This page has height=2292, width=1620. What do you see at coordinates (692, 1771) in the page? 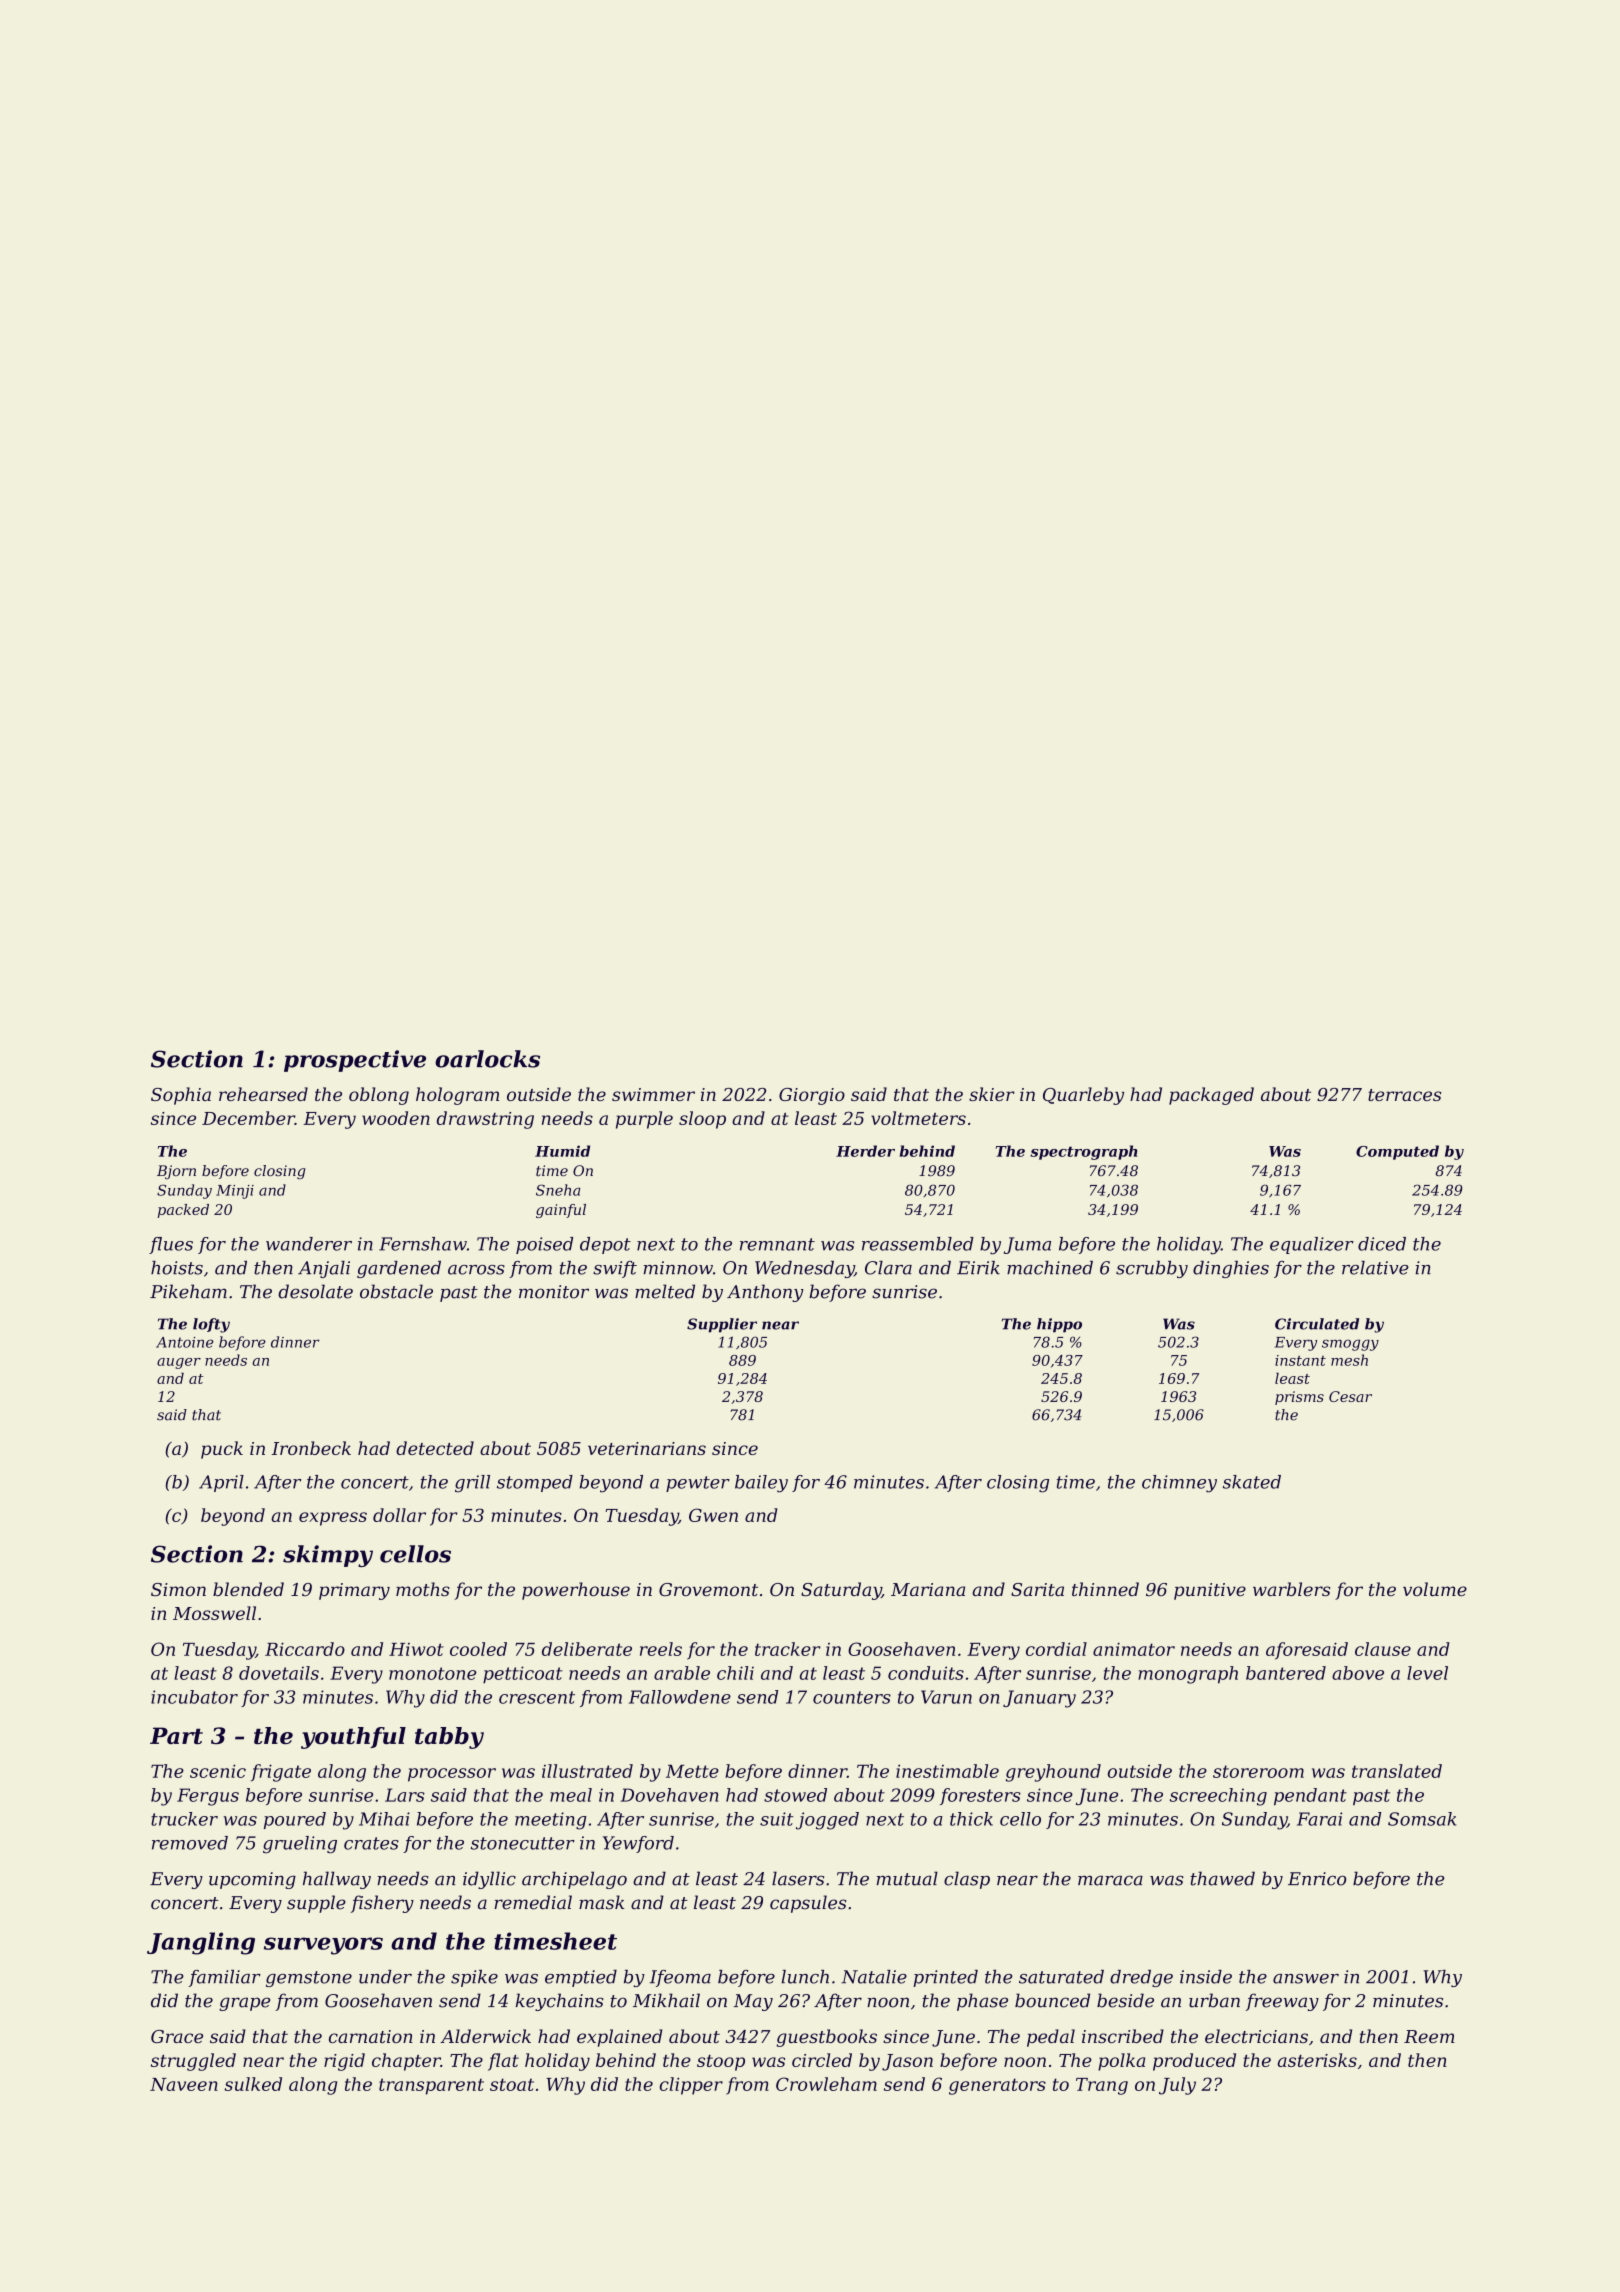
I see `Mette` at bounding box center [692, 1771].
